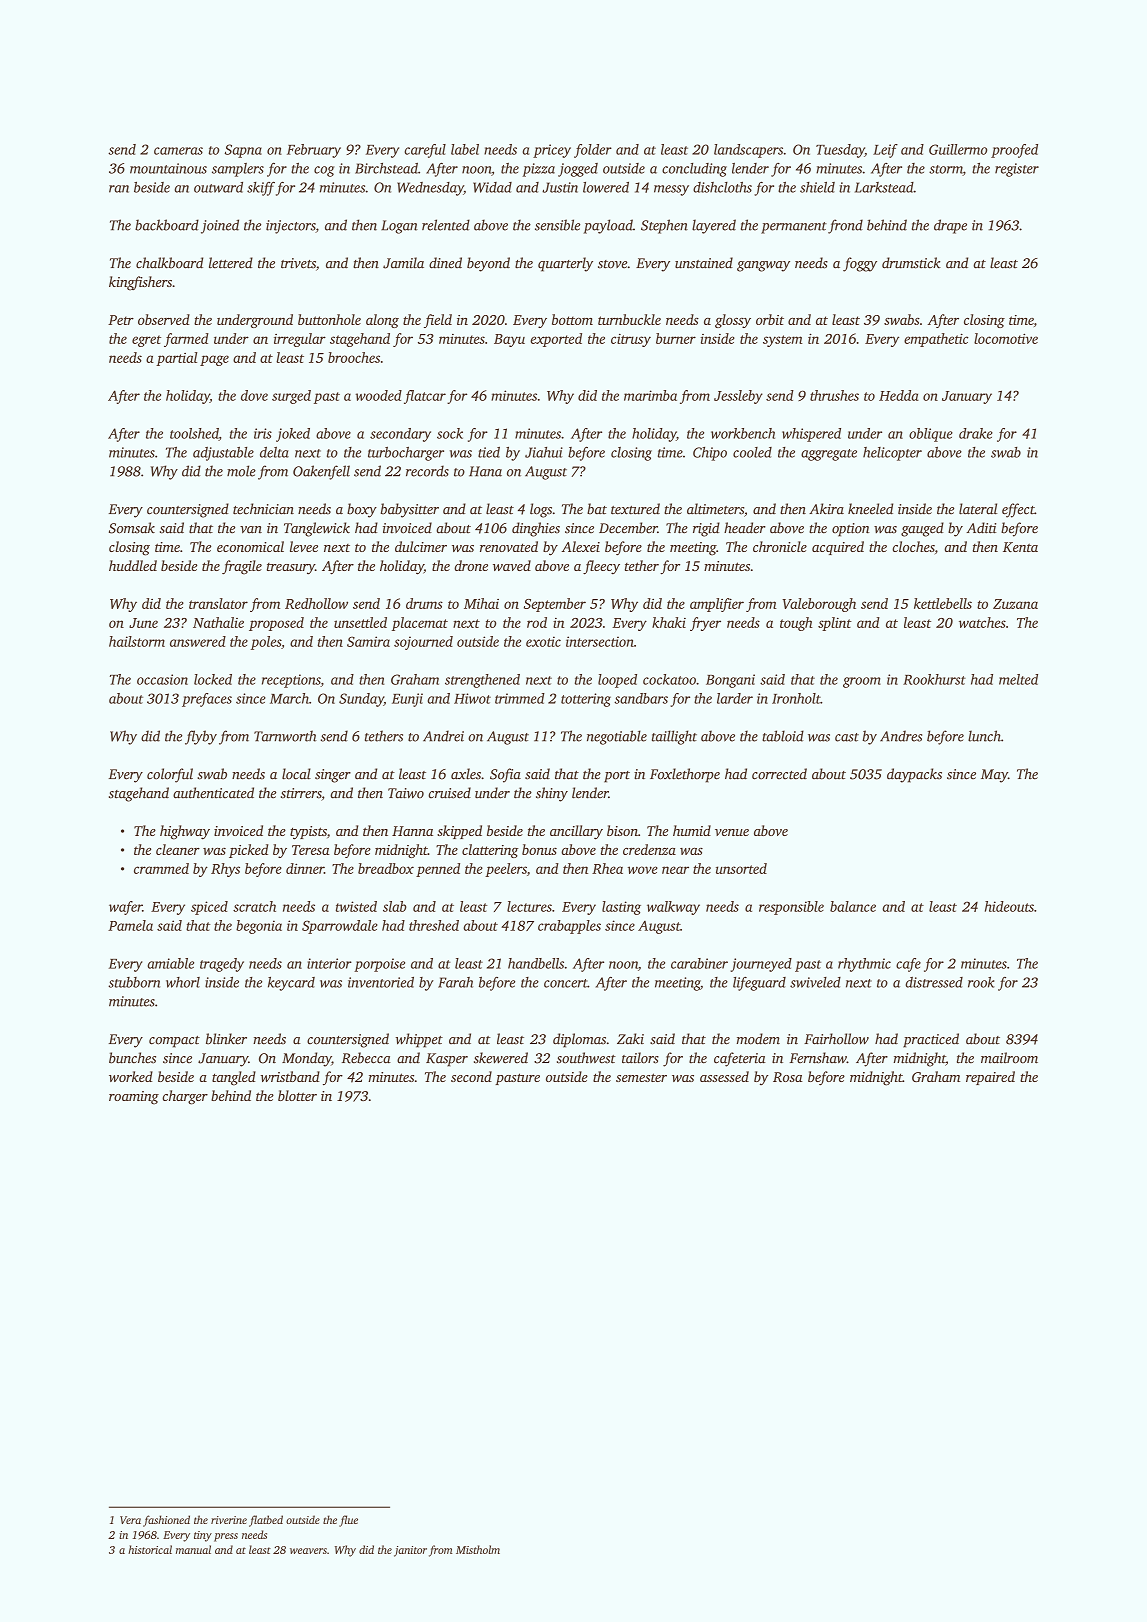 The width and height of the screenshot is (1147, 1622). I want to click on janitor, so click(410, 1551).
